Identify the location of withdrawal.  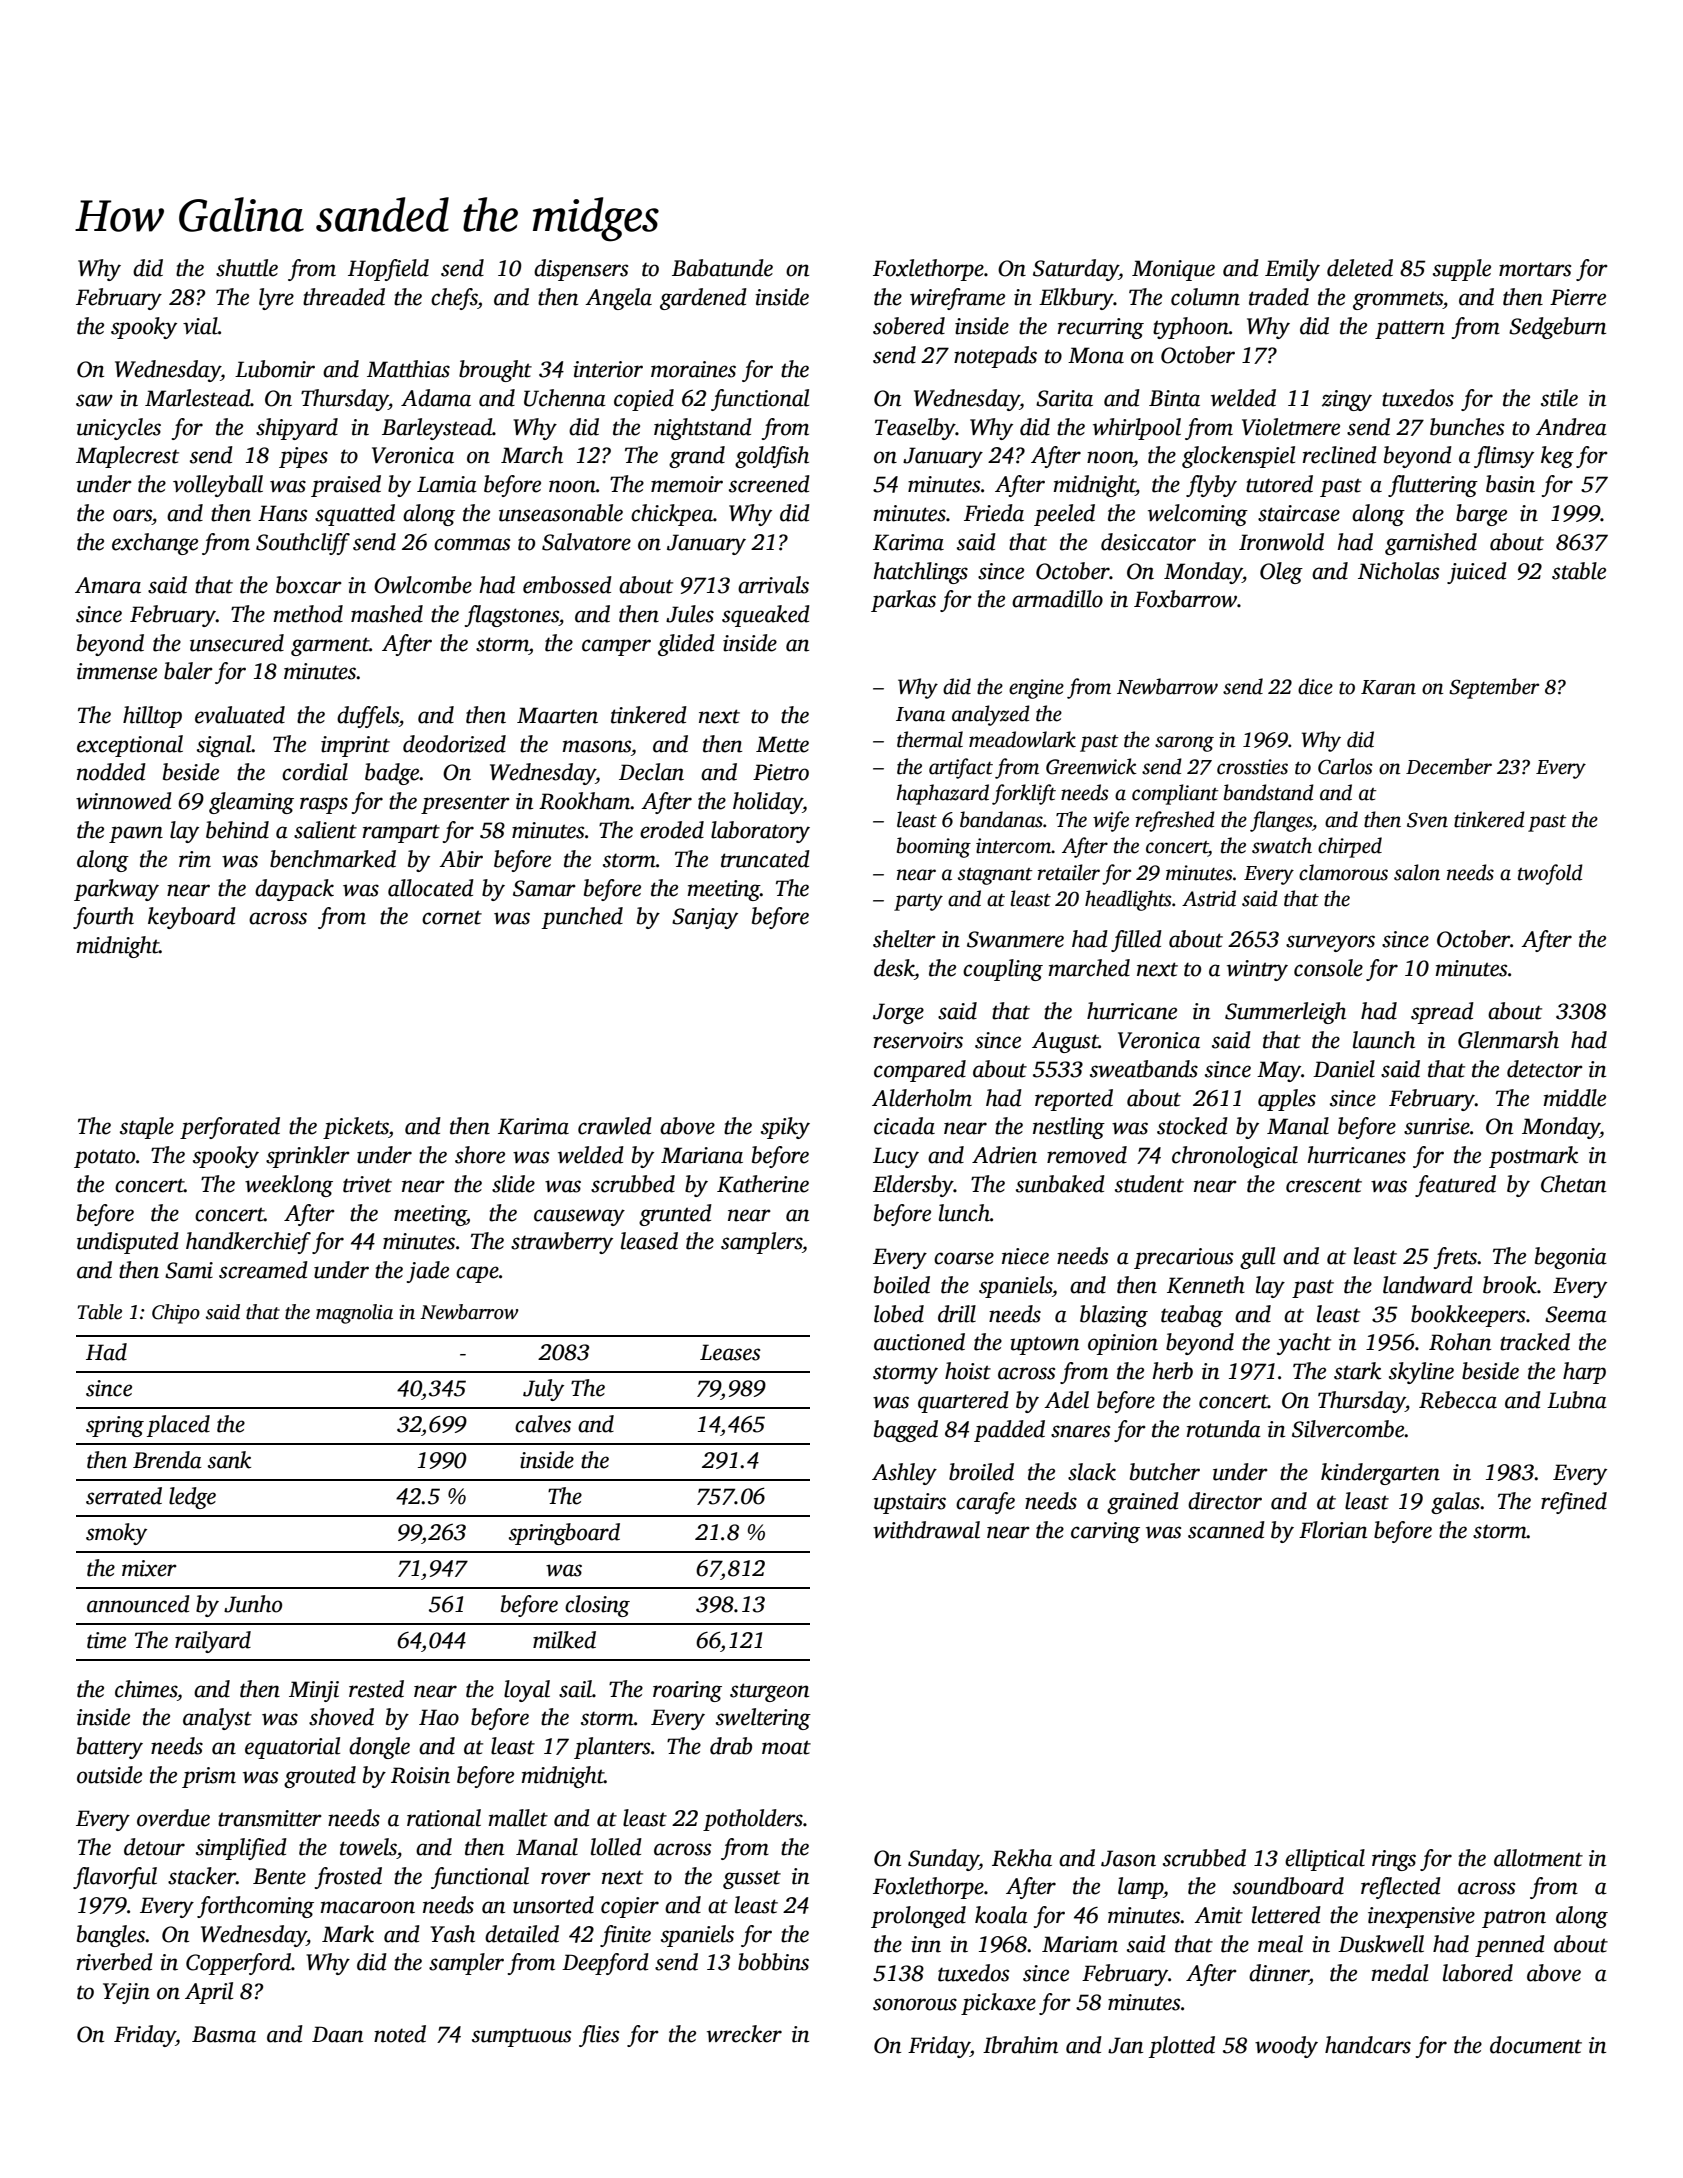
(926, 1530).
